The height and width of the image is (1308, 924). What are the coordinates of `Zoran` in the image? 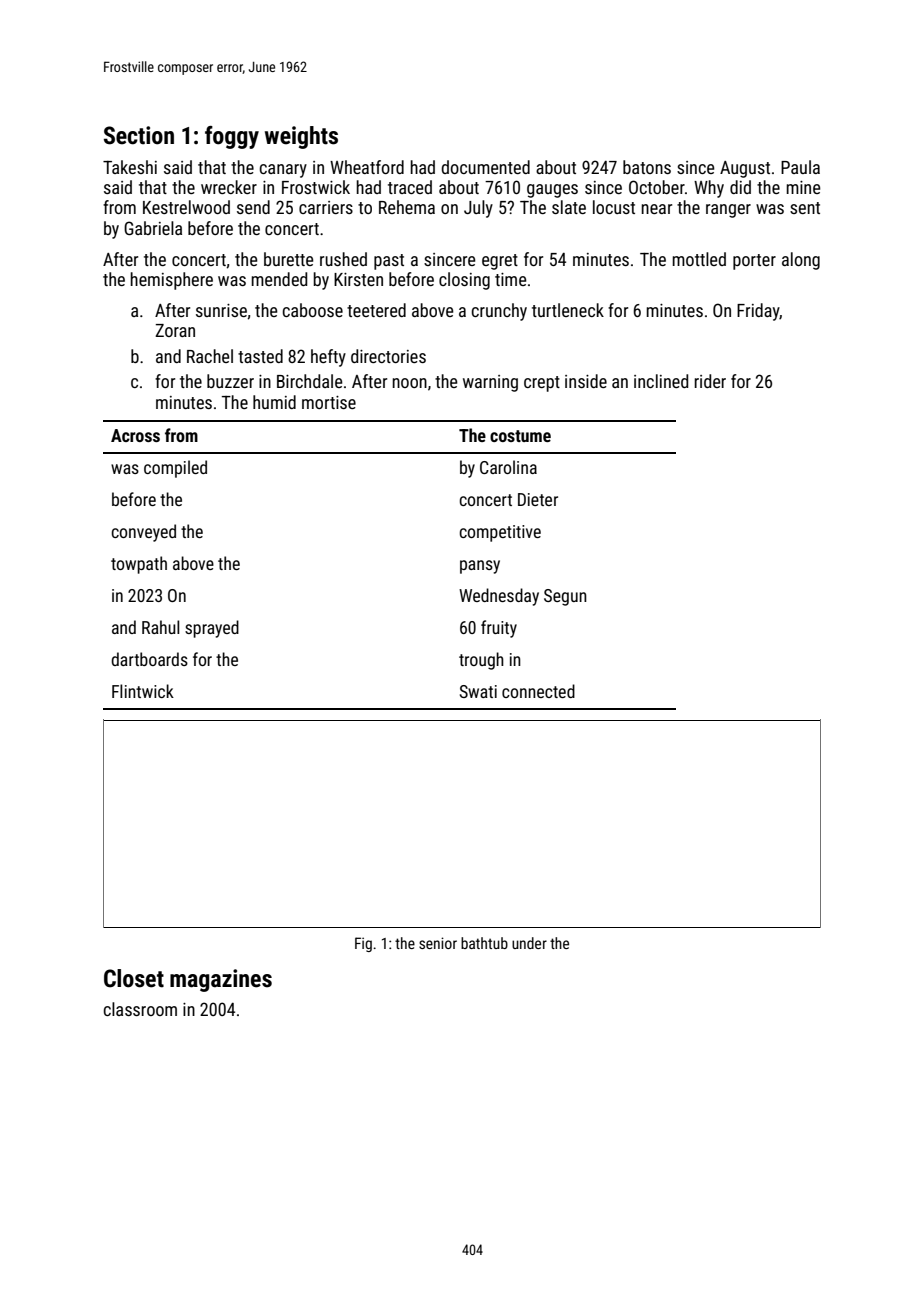 It's located at (175, 330).
